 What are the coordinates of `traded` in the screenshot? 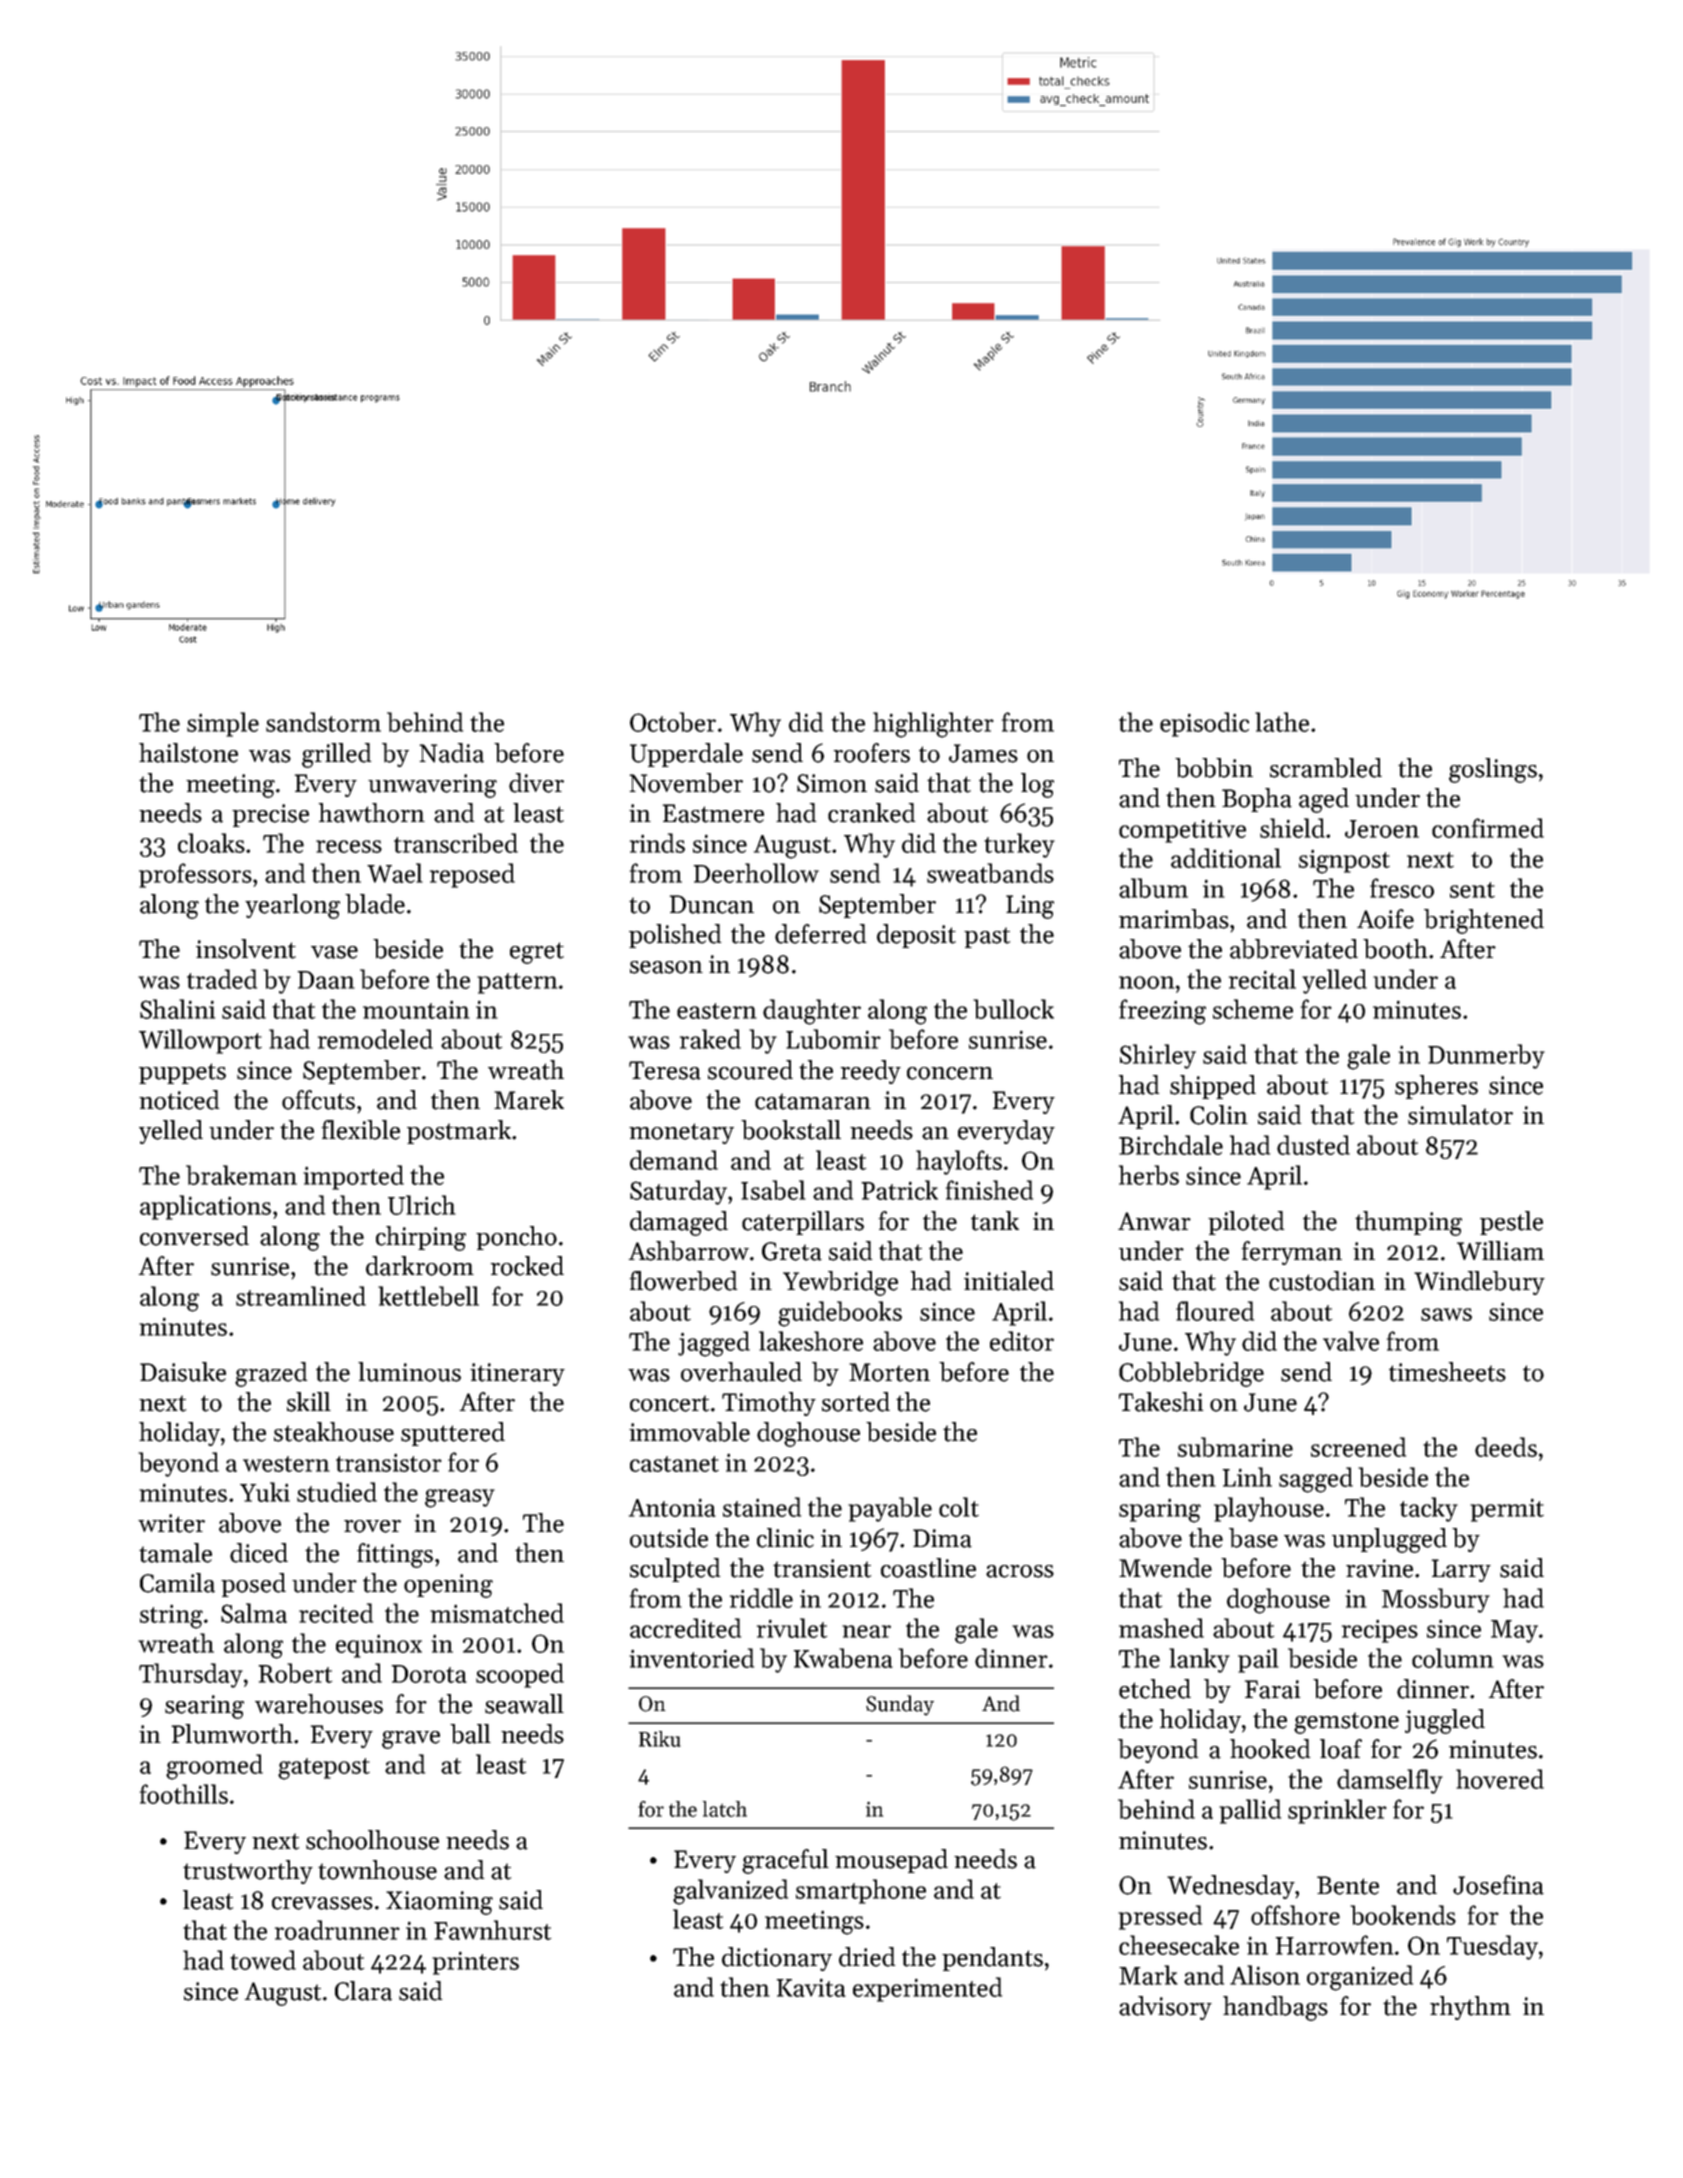 It's located at (222, 979).
